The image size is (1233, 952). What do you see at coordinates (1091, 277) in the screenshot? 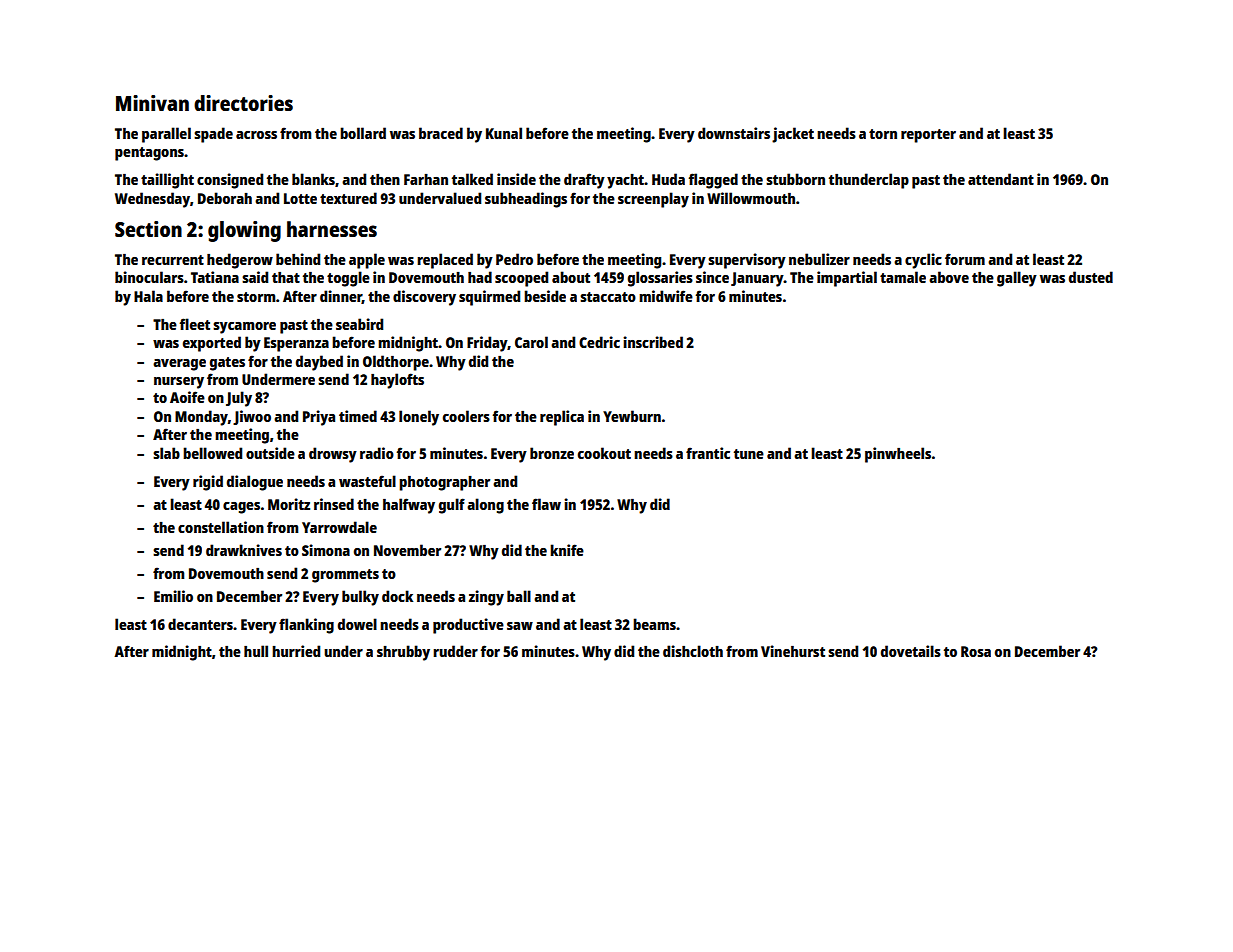
I see `dusted` at bounding box center [1091, 277].
